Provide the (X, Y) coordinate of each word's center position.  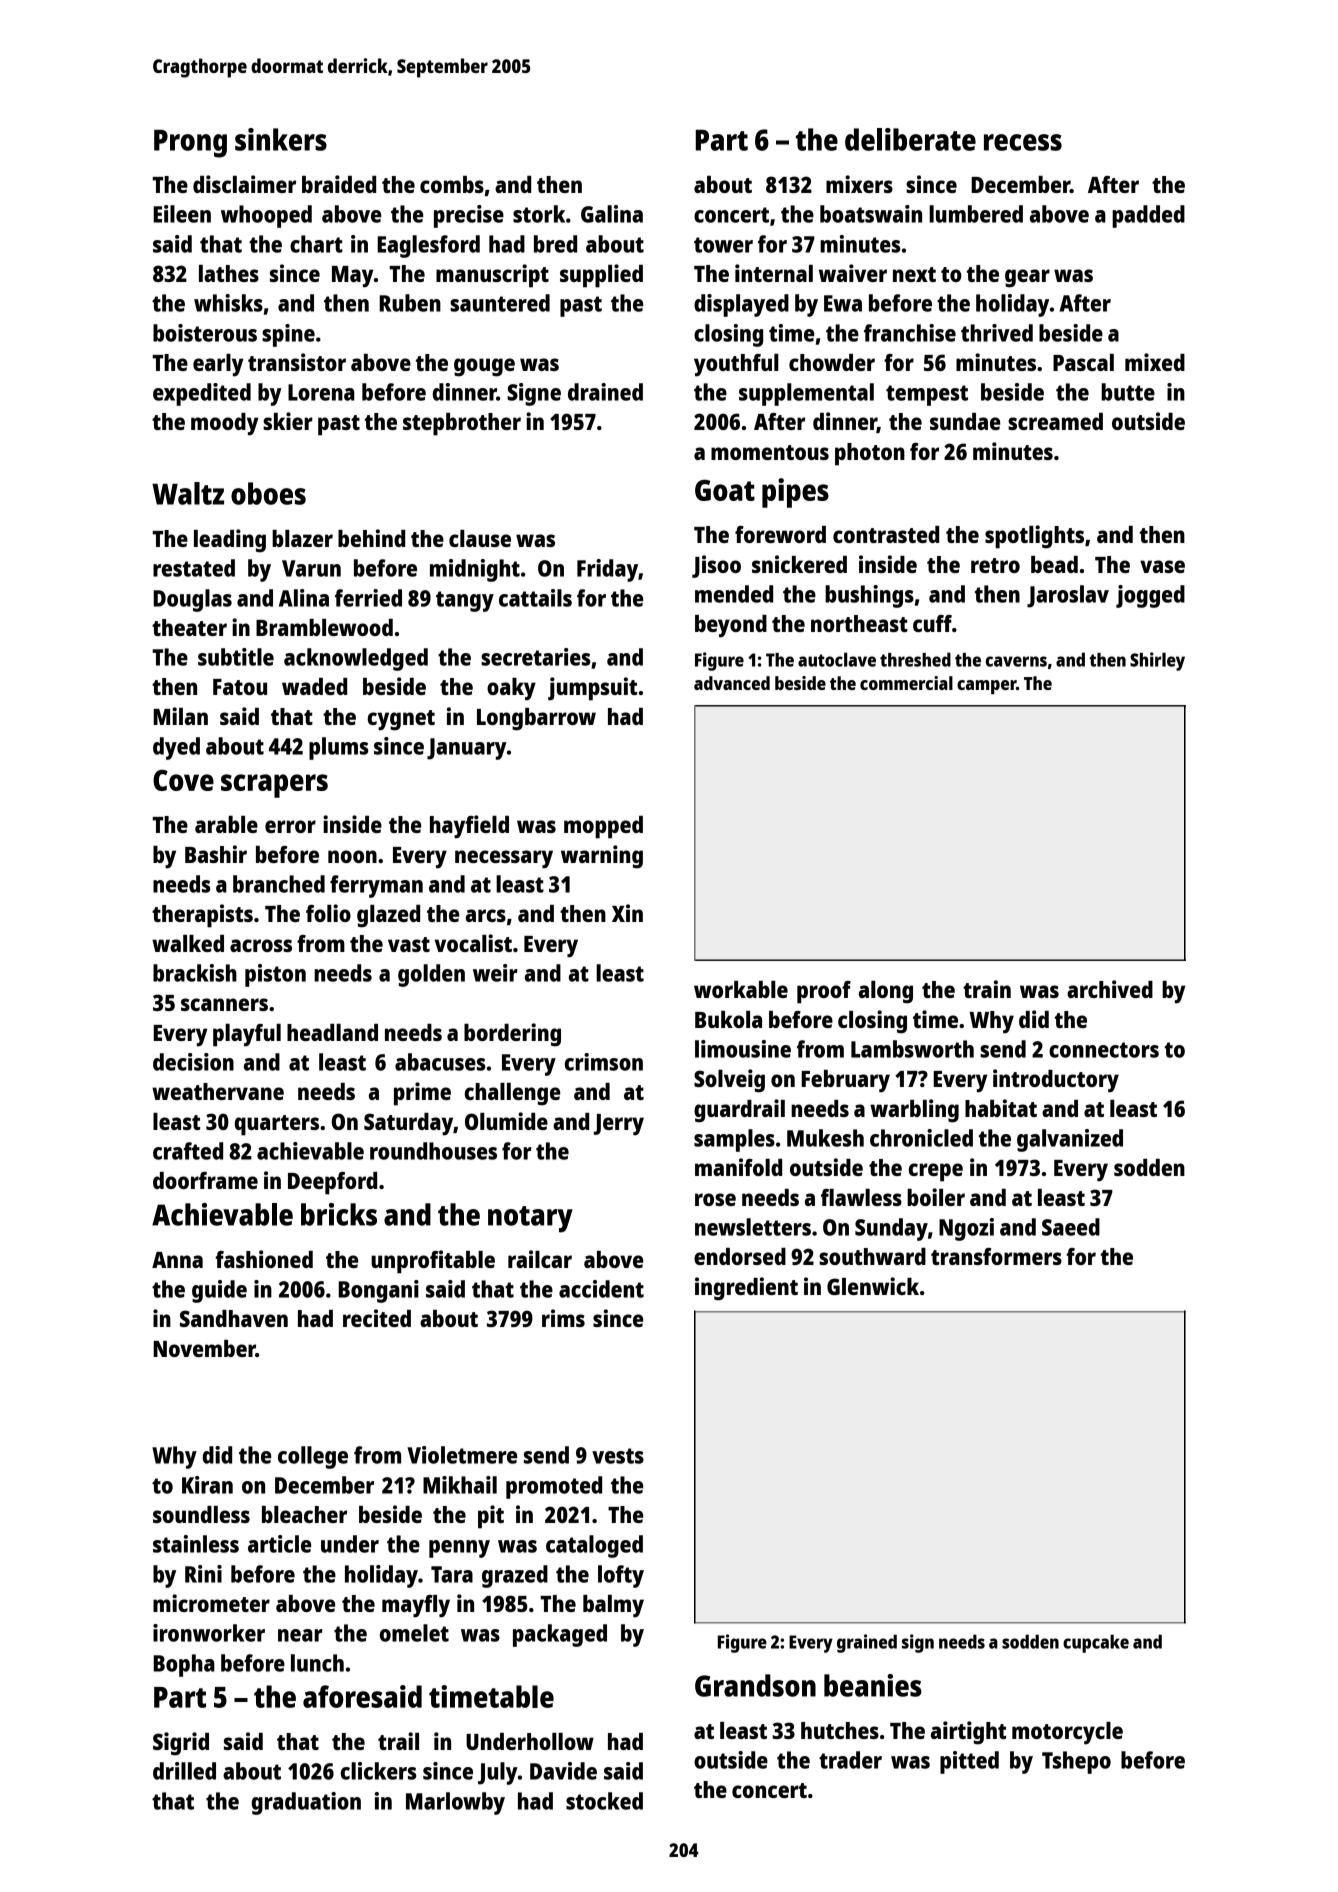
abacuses (440, 1062)
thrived (997, 333)
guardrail (739, 1111)
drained (605, 392)
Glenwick (873, 1286)
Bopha (184, 1665)
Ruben (410, 303)
